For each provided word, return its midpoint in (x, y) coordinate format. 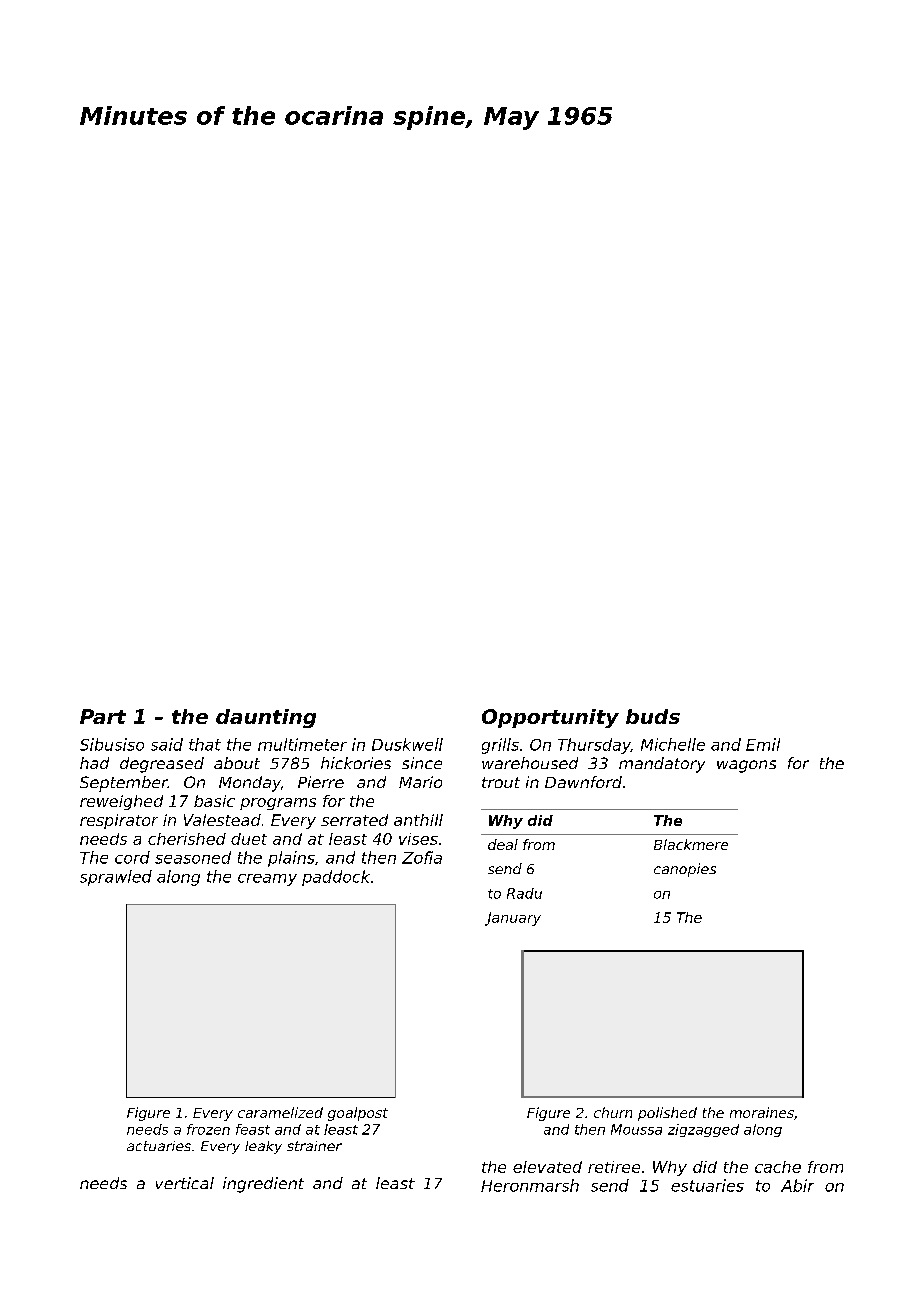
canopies (685, 870)
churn (613, 1112)
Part (103, 716)
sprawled (116, 878)
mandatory (662, 765)
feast (253, 1129)
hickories (356, 763)
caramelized (280, 1112)
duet (249, 839)
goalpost (358, 1114)
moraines (762, 1112)
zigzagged (703, 1130)
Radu (524, 893)
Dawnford (583, 782)
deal (503, 844)
